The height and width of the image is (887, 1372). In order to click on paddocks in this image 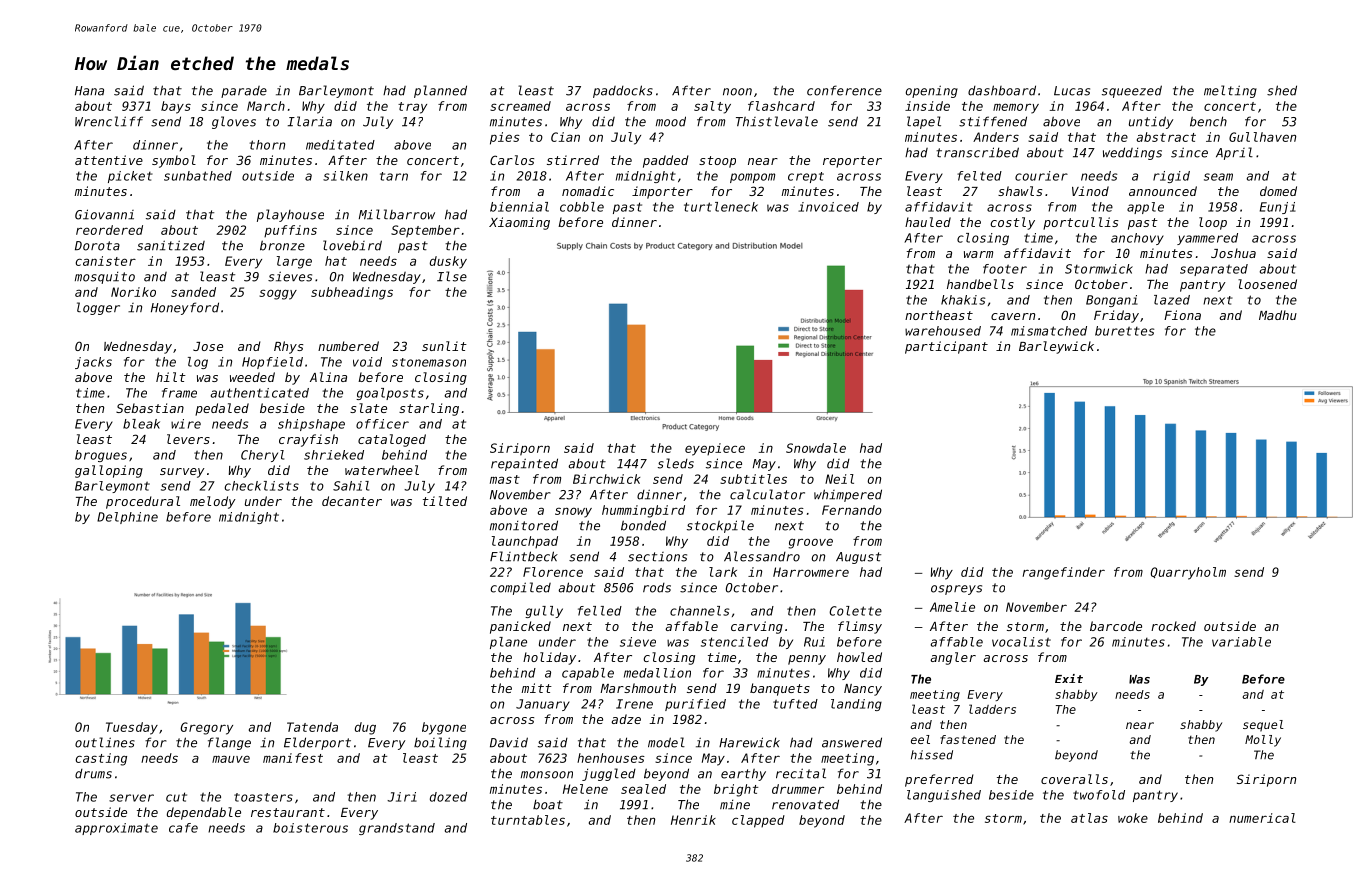, I will do `click(623, 91)`.
